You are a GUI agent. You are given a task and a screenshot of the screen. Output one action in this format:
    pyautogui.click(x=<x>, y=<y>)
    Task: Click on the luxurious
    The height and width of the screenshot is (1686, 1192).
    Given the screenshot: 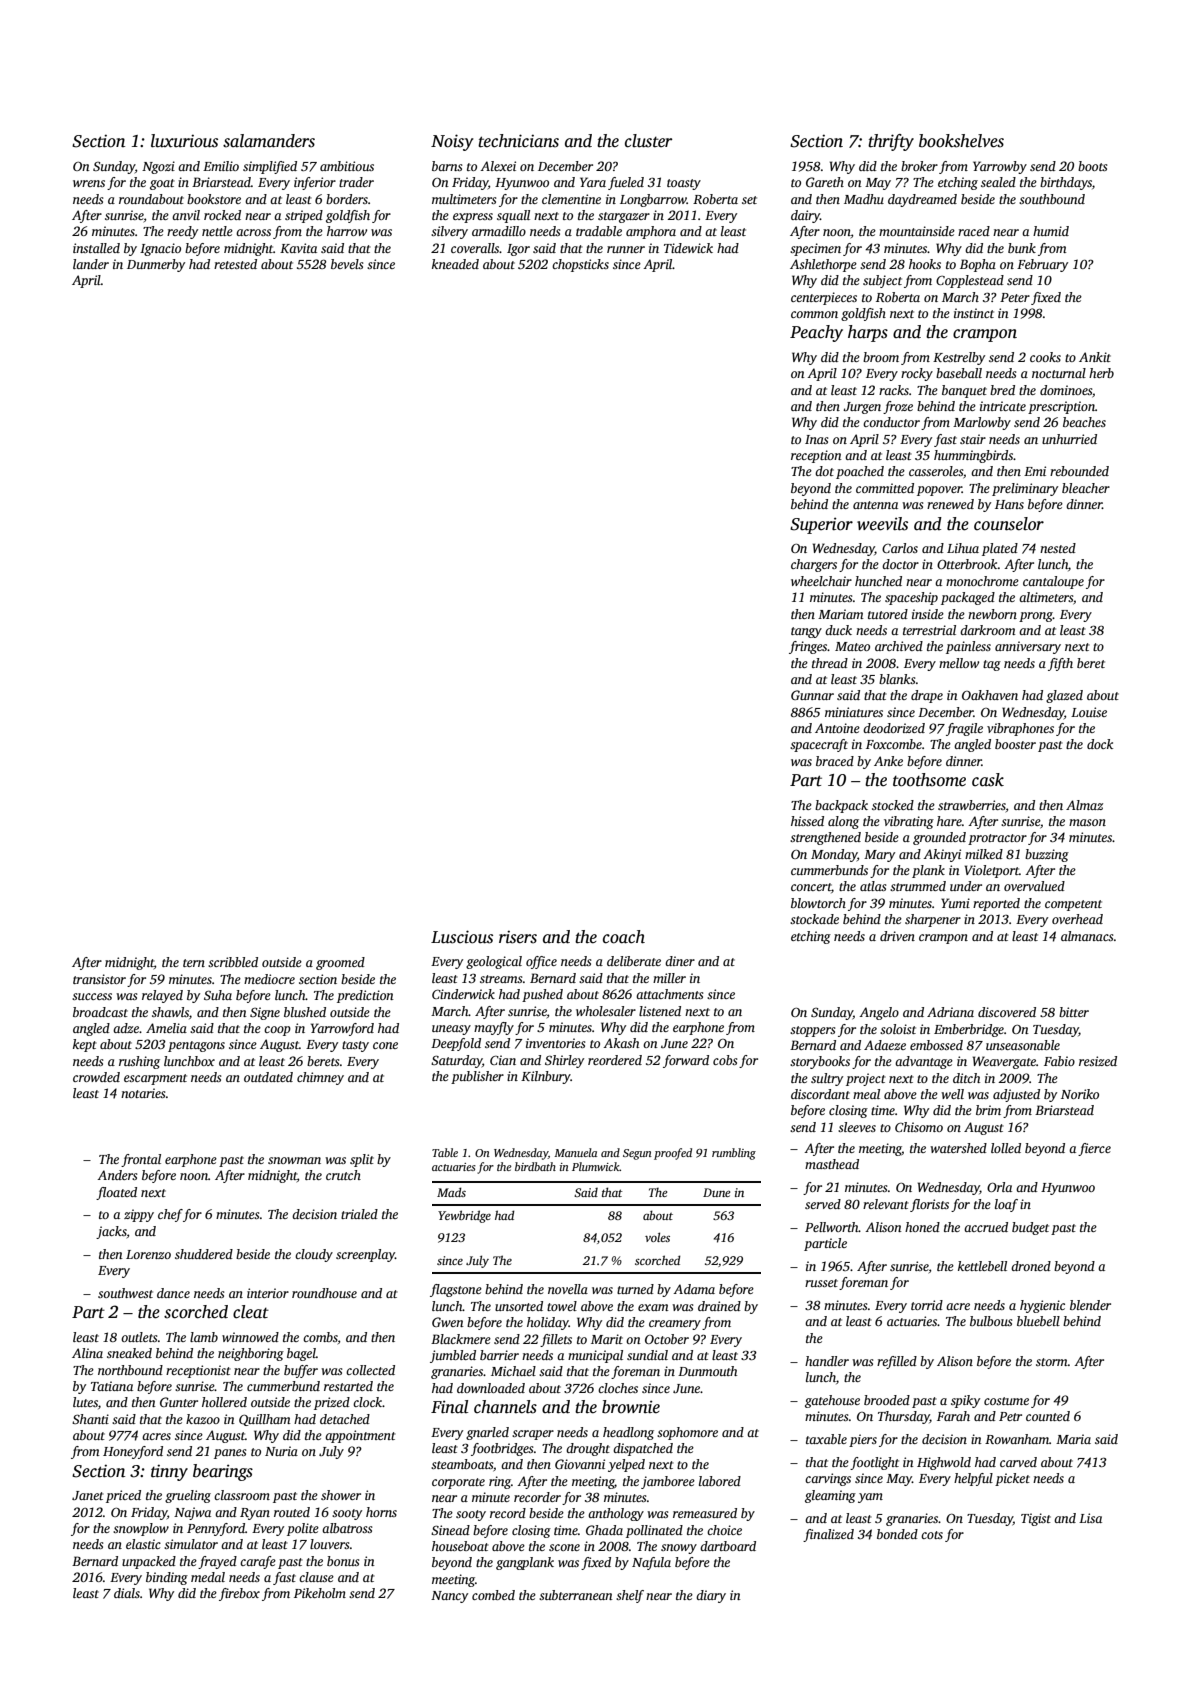 What is the action you would take?
    pyautogui.click(x=184, y=141)
